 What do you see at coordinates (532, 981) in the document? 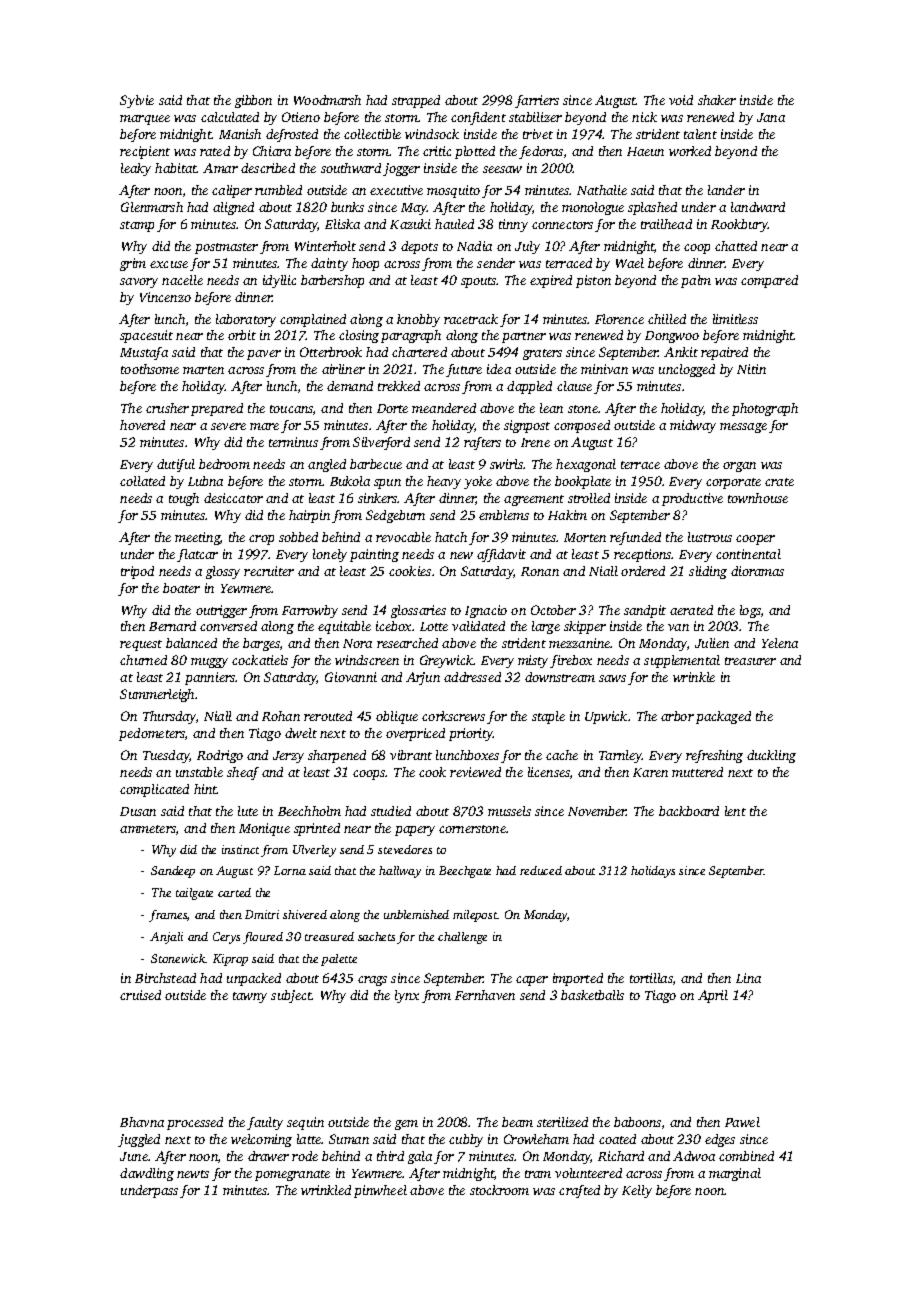
I see `caper` at bounding box center [532, 981].
